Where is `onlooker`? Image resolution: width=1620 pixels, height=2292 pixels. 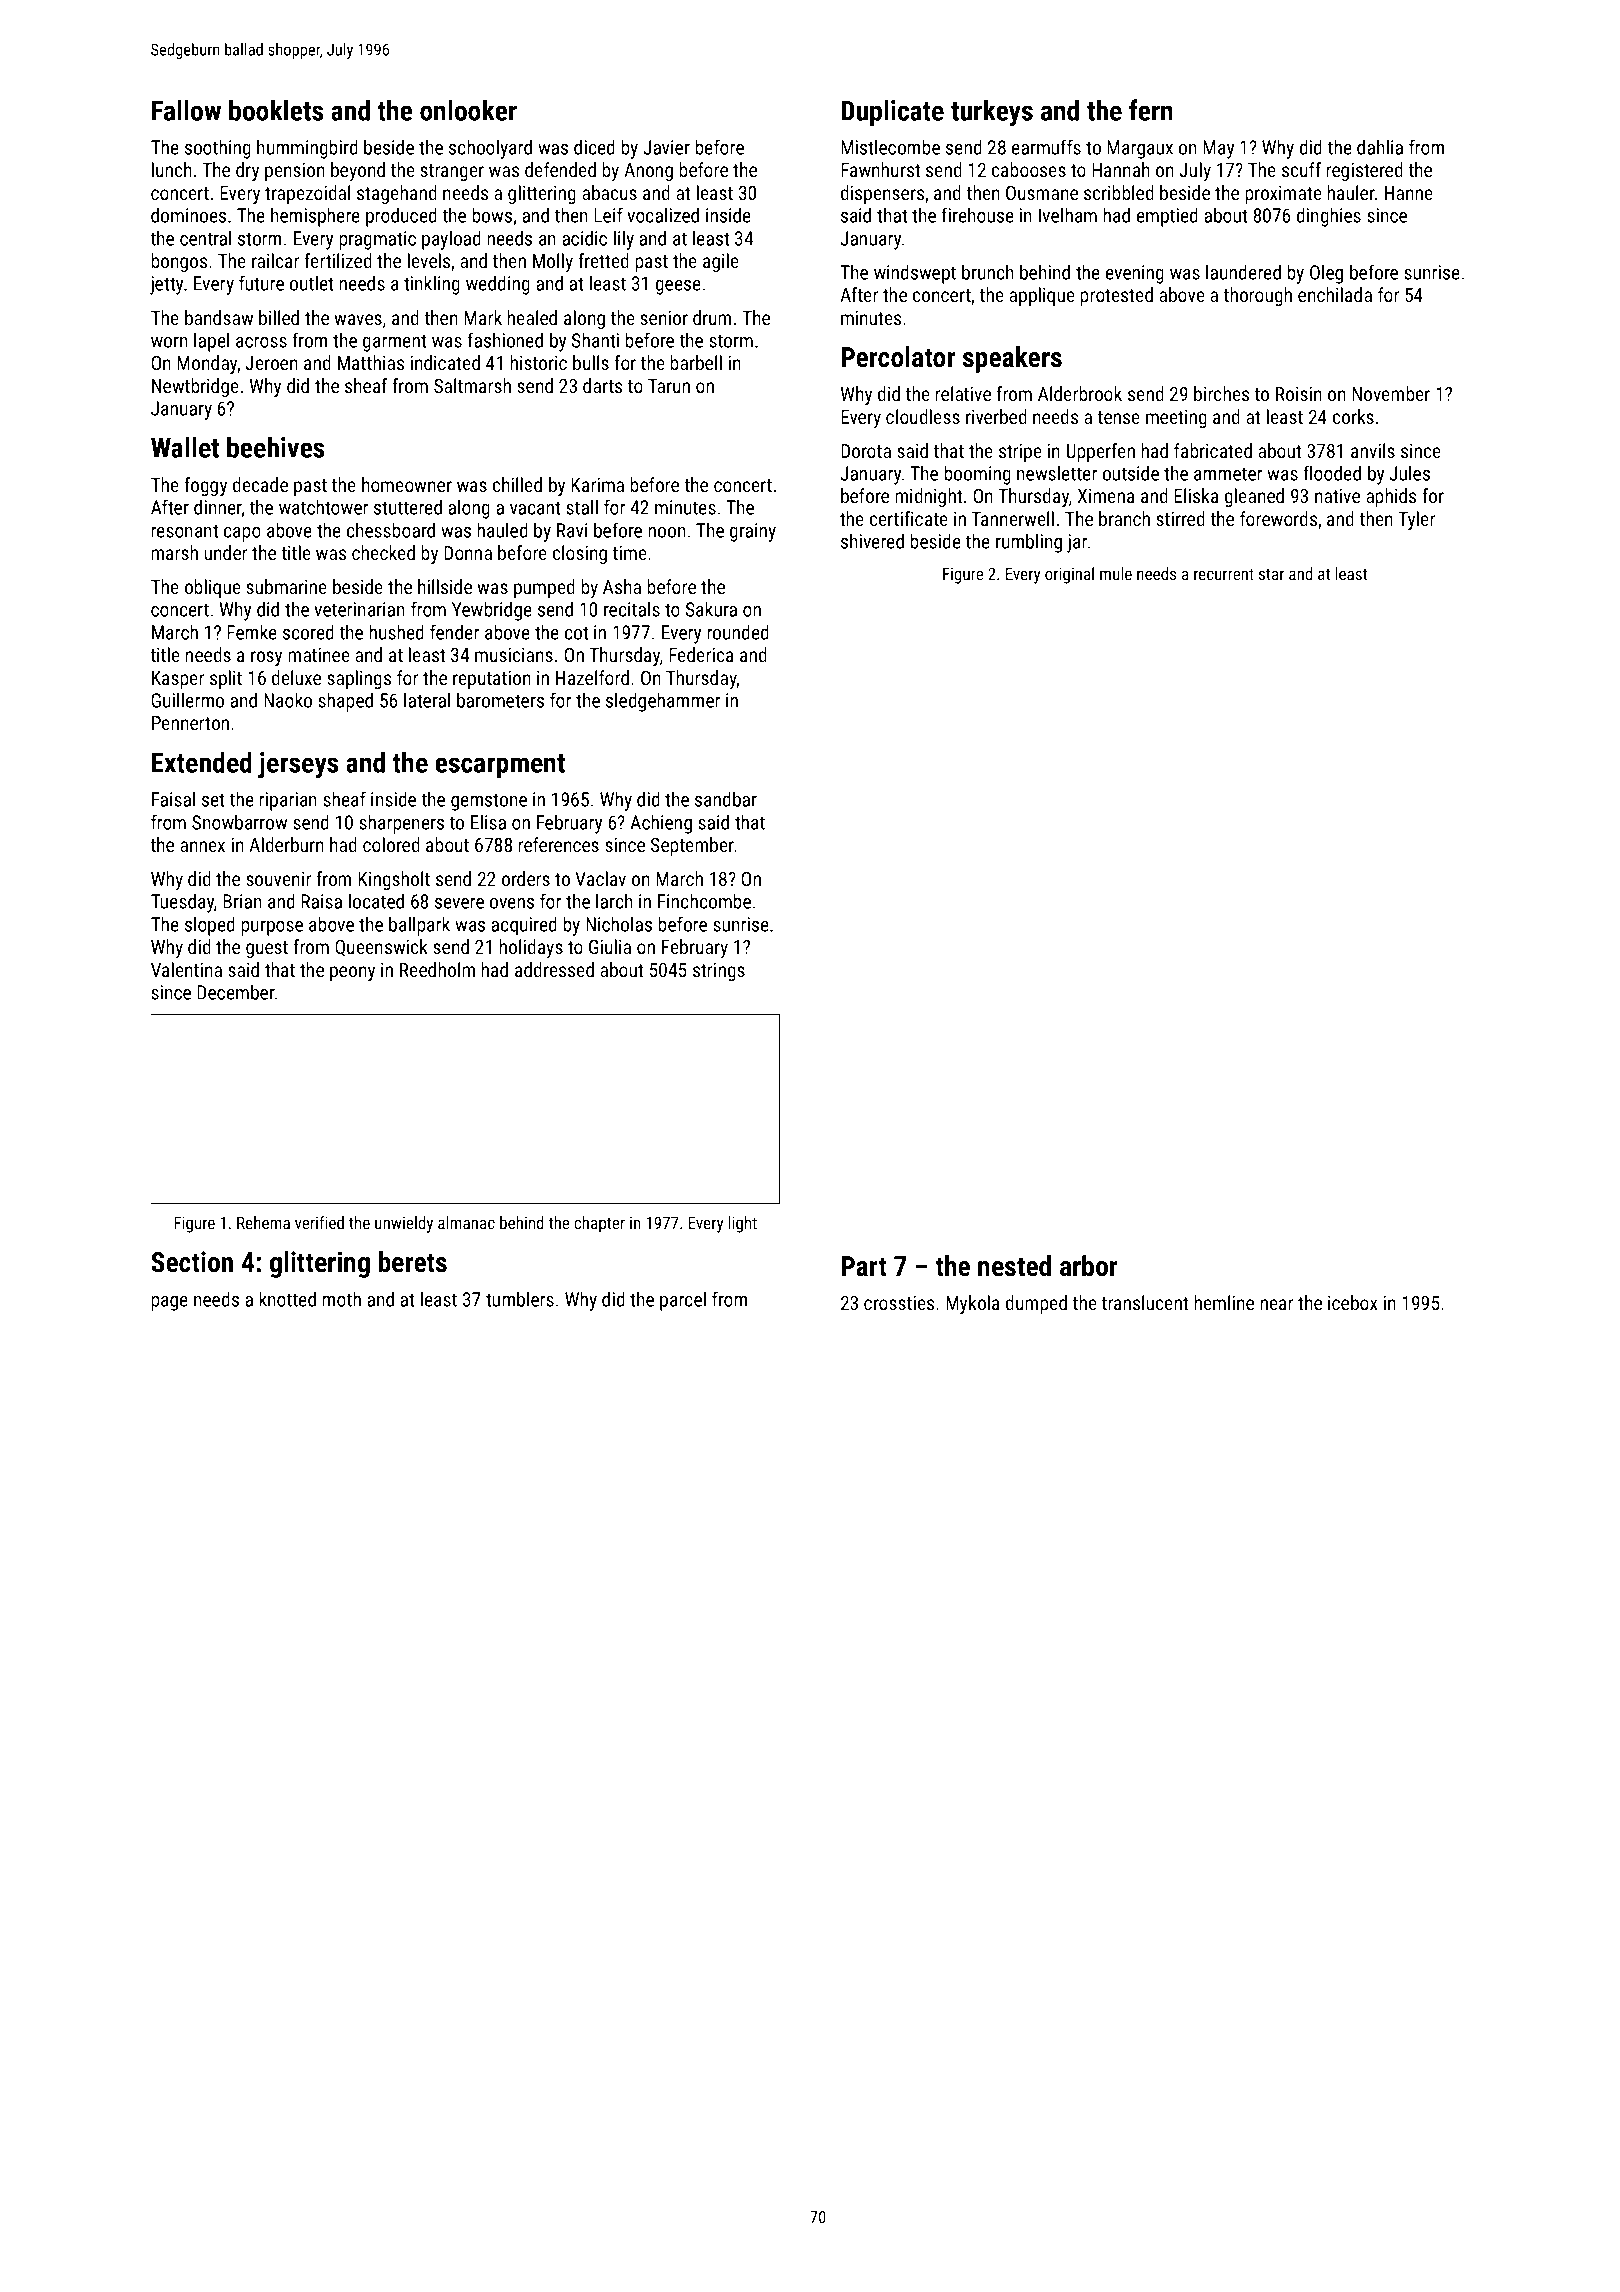 onlooker is located at coordinates (468, 110).
